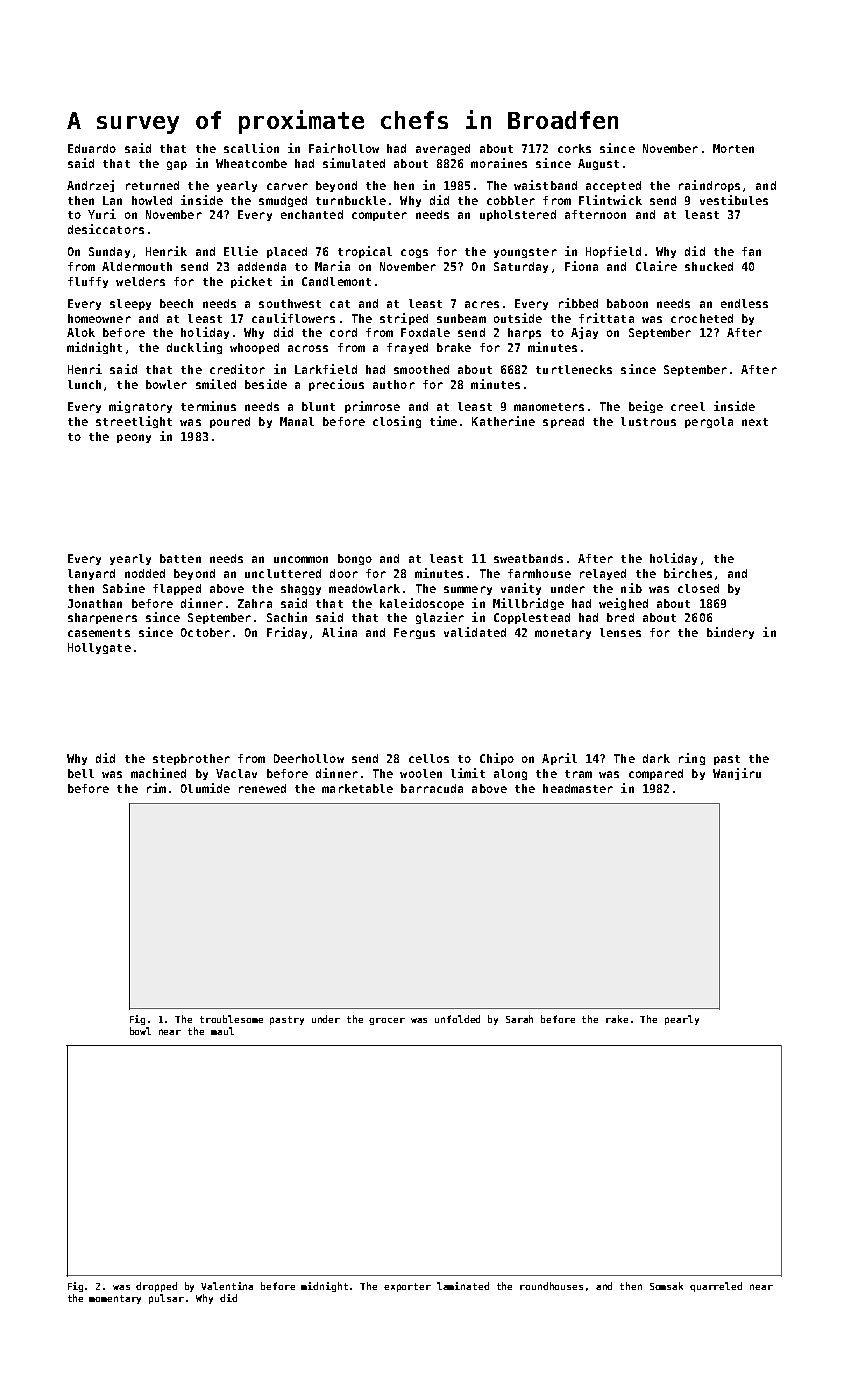  I want to click on scallion, so click(251, 148).
